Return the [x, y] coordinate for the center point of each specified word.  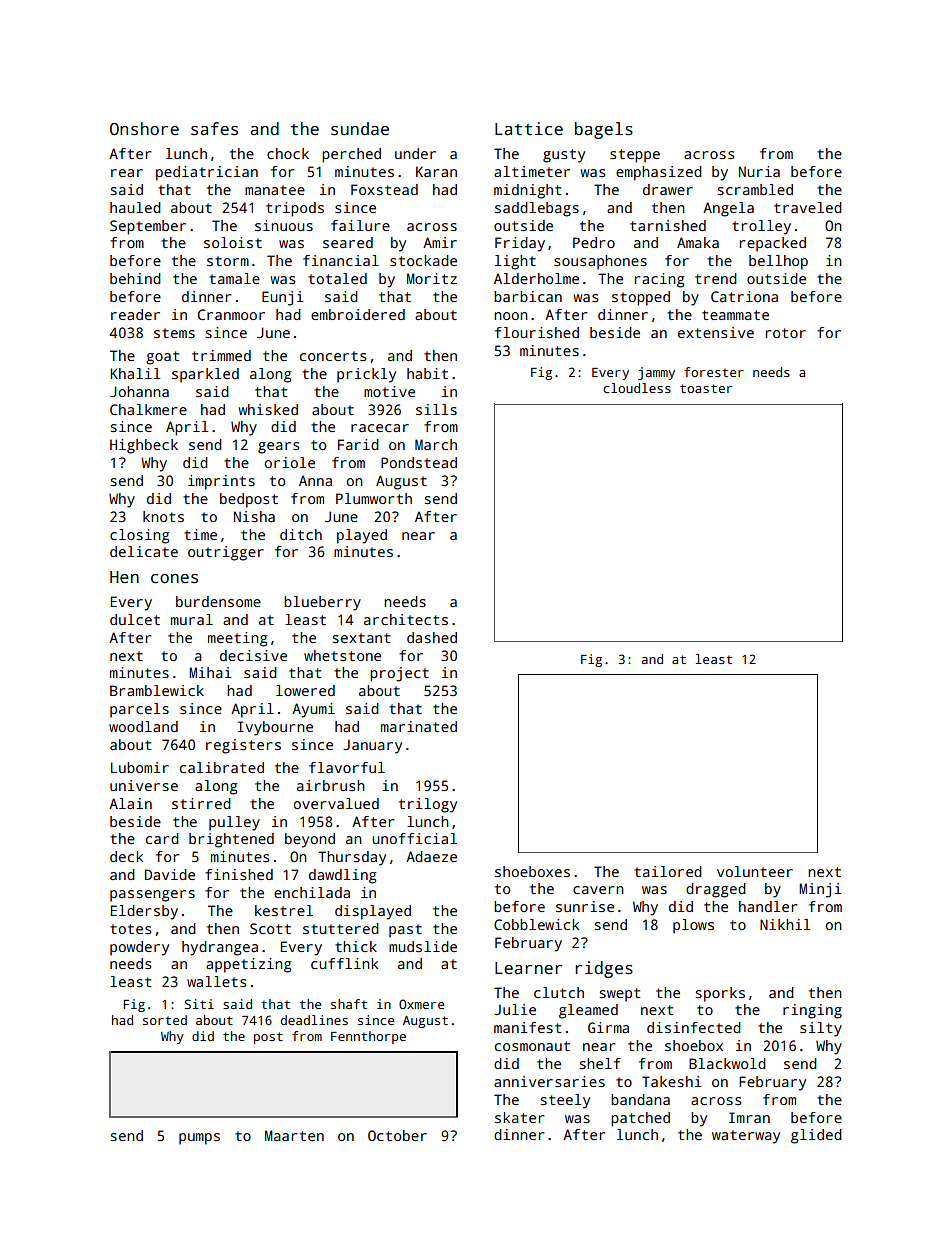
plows [693, 926]
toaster [706, 388]
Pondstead [419, 462]
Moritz [432, 278]
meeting [237, 639]
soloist [233, 242]
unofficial [414, 838]
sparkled [205, 375]
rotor [786, 333]
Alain [130, 803]
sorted [165, 1020]
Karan [436, 171]
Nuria [759, 171]
